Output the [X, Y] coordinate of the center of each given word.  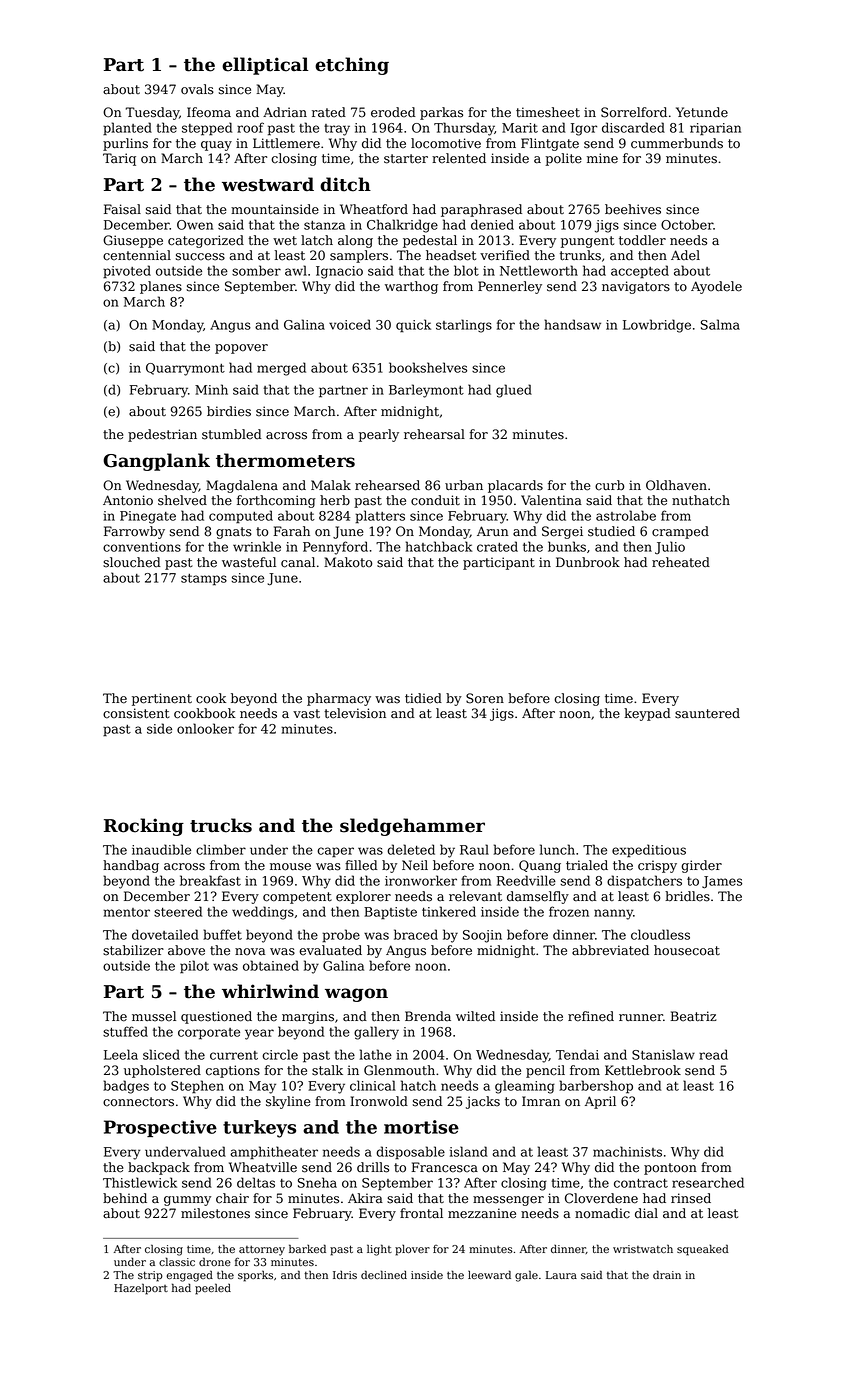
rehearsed [387, 485]
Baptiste [390, 913]
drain [667, 1274]
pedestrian [162, 435]
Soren [485, 698]
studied [611, 531]
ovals [197, 89]
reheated [681, 562]
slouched [132, 562]
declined [384, 1274]
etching [352, 66]
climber [221, 849]
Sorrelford [634, 112]
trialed [587, 865]
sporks [255, 1276]
